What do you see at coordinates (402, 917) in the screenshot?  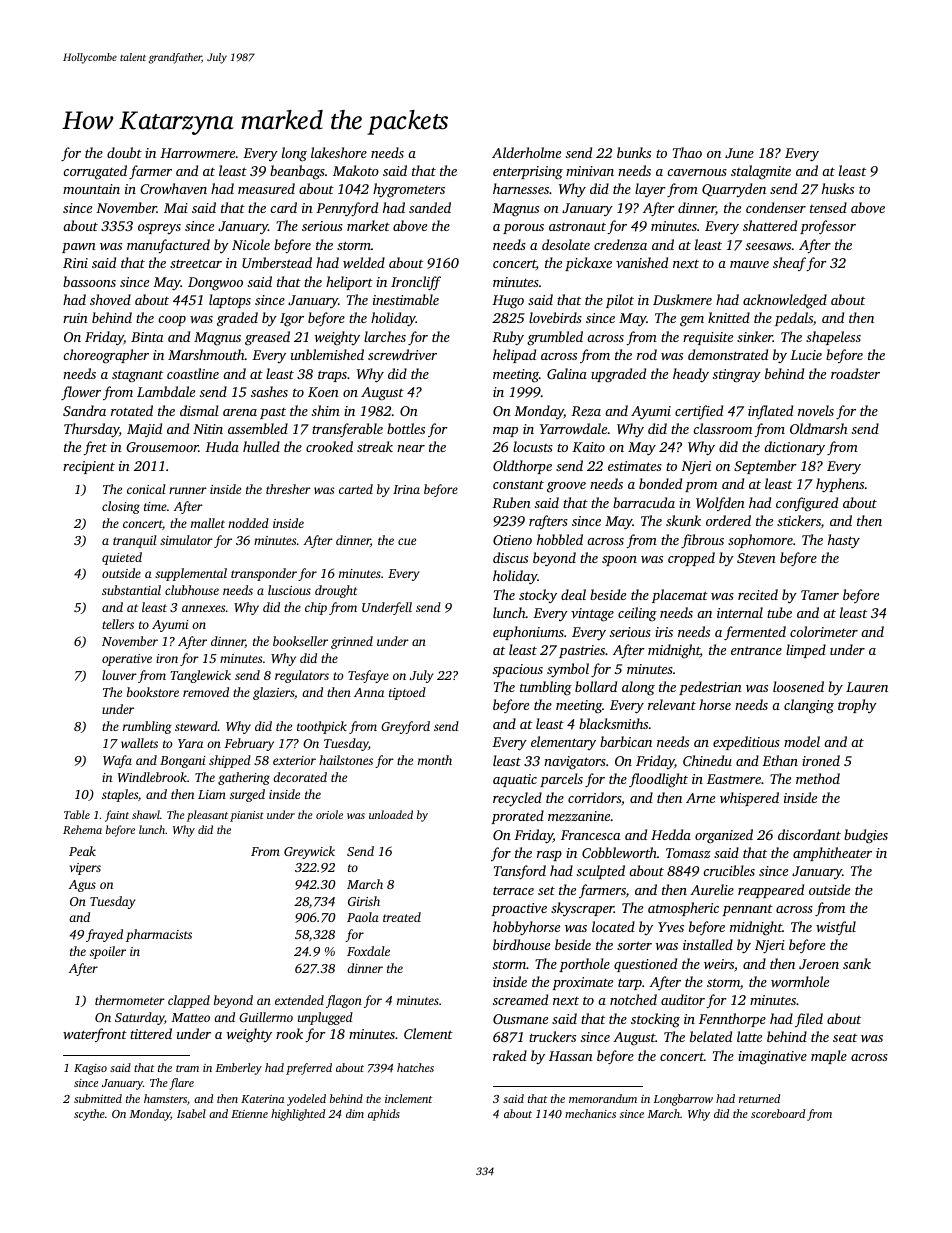 I see `treated` at bounding box center [402, 917].
